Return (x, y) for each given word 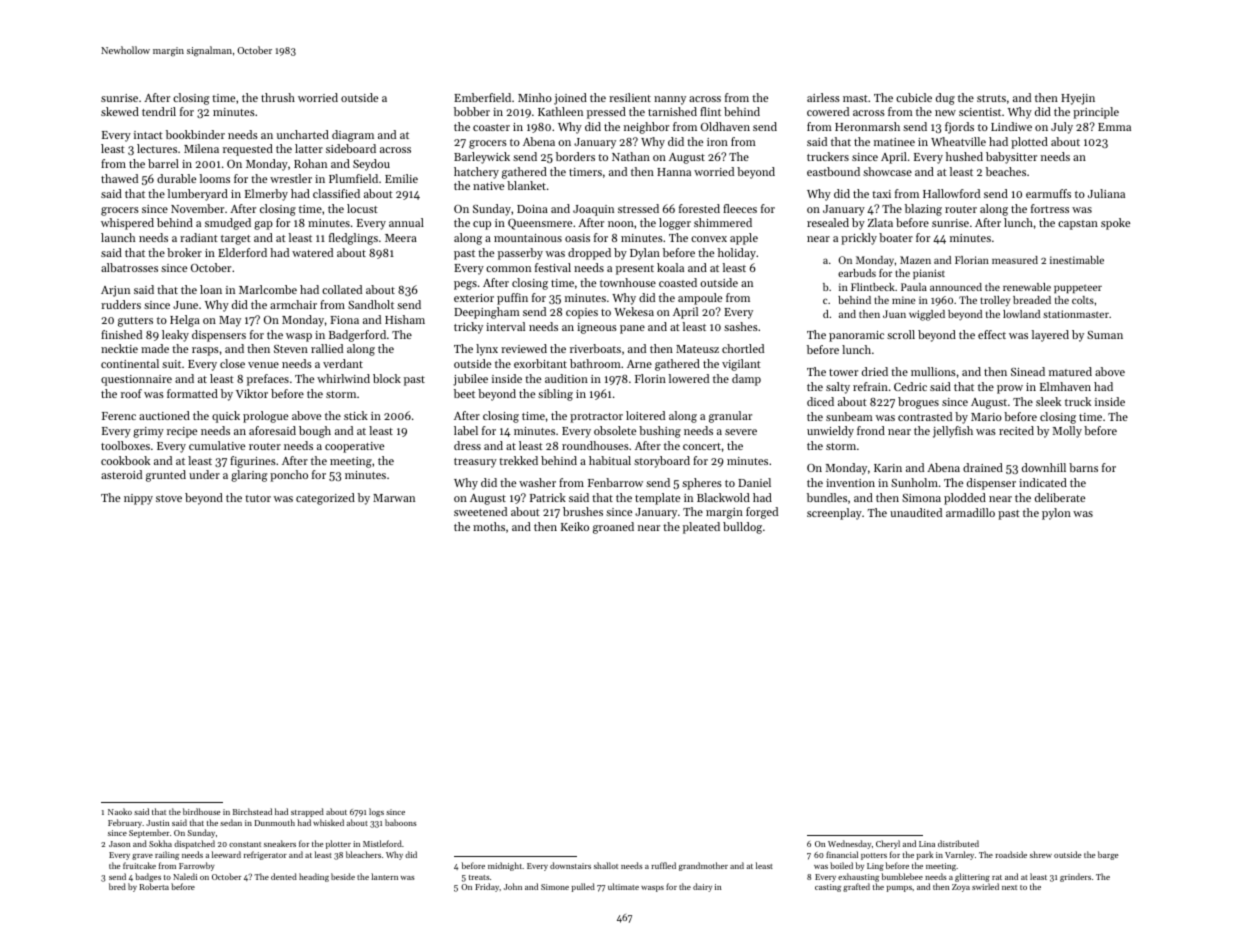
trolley (995, 301)
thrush (278, 97)
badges (148, 877)
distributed (958, 843)
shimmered (723, 222)
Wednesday (849, 844)
